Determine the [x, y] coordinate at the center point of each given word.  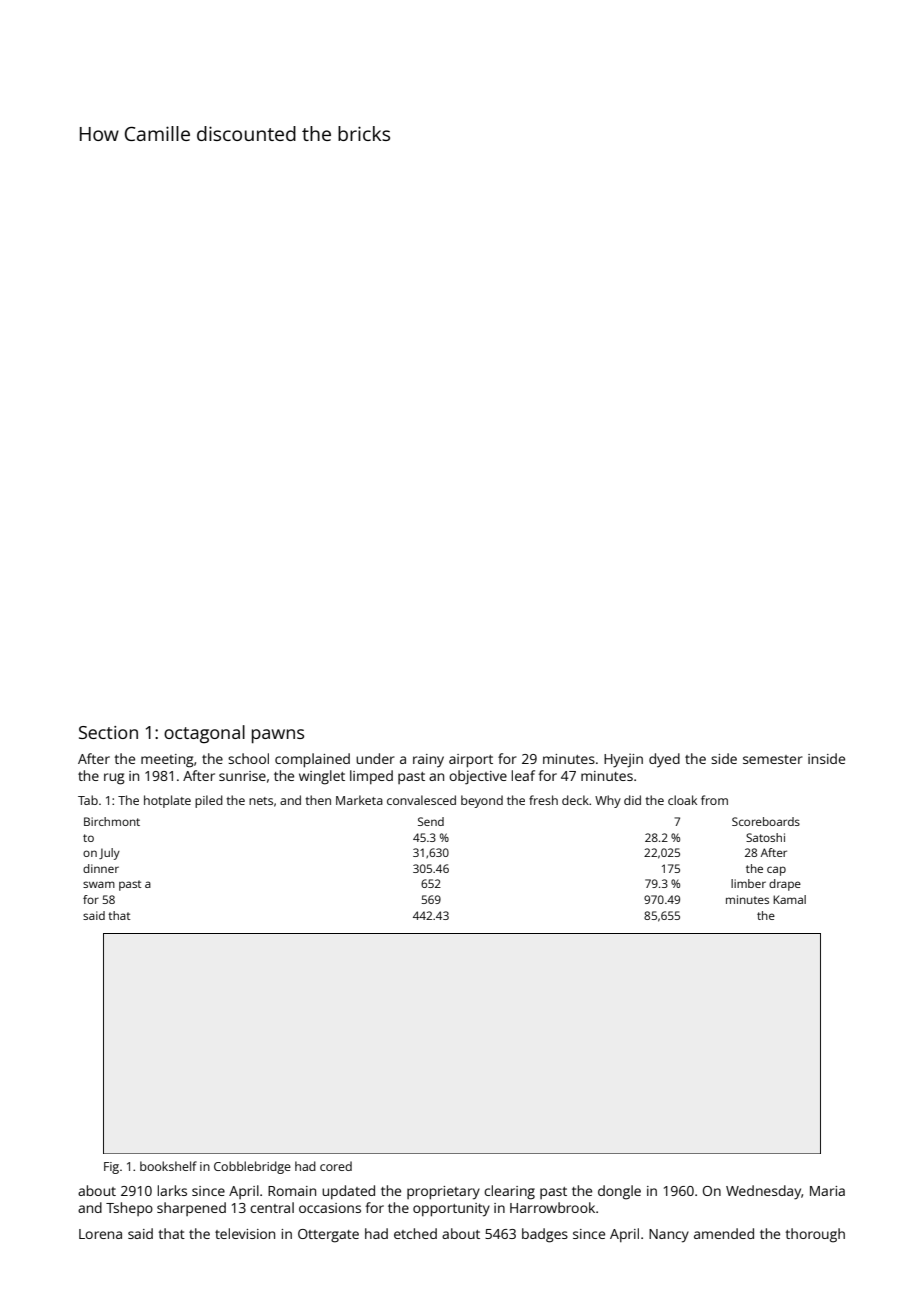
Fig [111, 1168]
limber [748, 883]
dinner [101, 868]
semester [773, 759]
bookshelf [168, 1166]
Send [431, 821]
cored [336, 1166]
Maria [827, 1191]
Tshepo [129, 1209]
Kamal [789, 899]
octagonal [204, 734]
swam [99, 884]
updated [348, 1192]
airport [471, 761]
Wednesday [763, 1192]
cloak [682, 800]
